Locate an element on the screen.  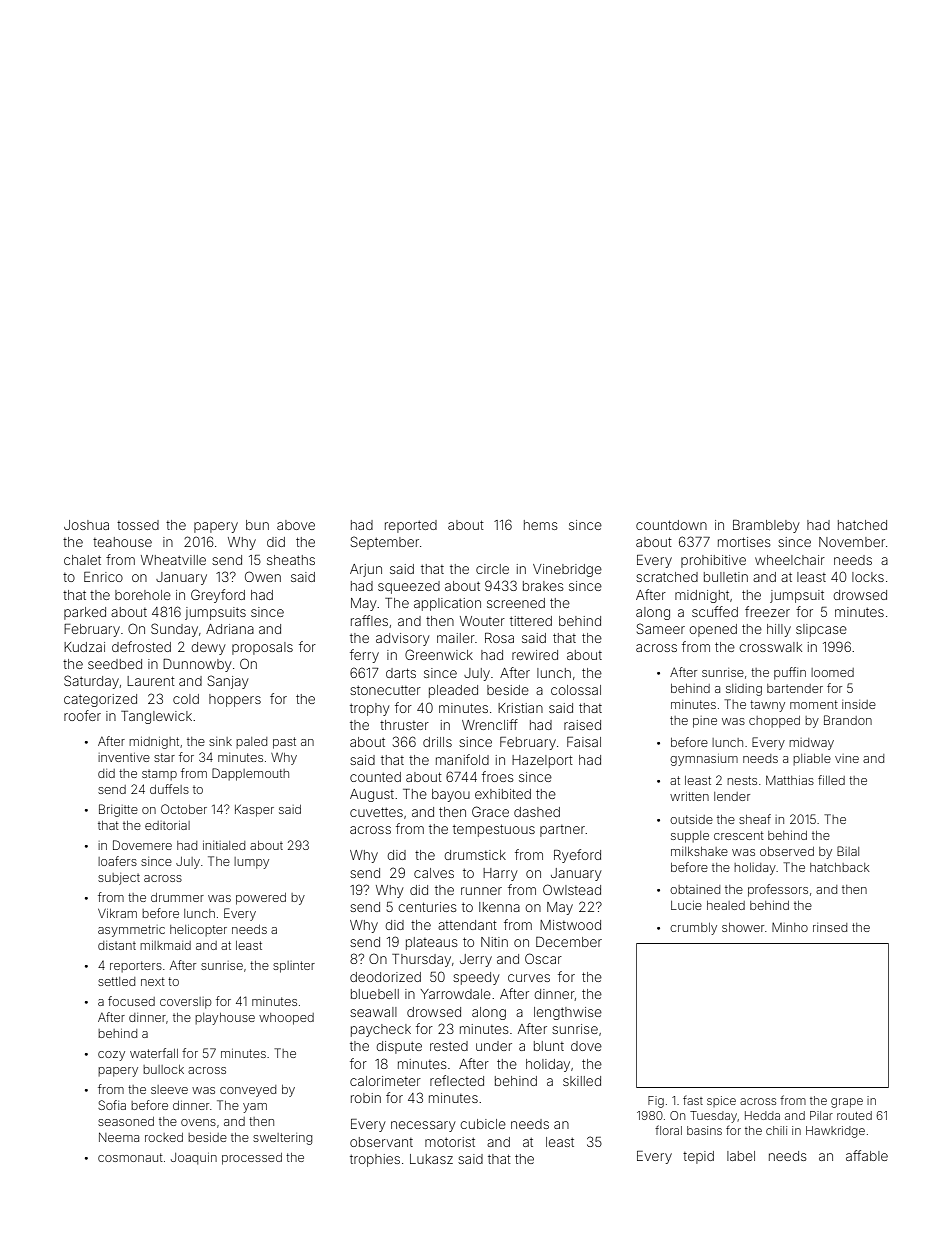
Vikram is located at coordinates (117, 913).
